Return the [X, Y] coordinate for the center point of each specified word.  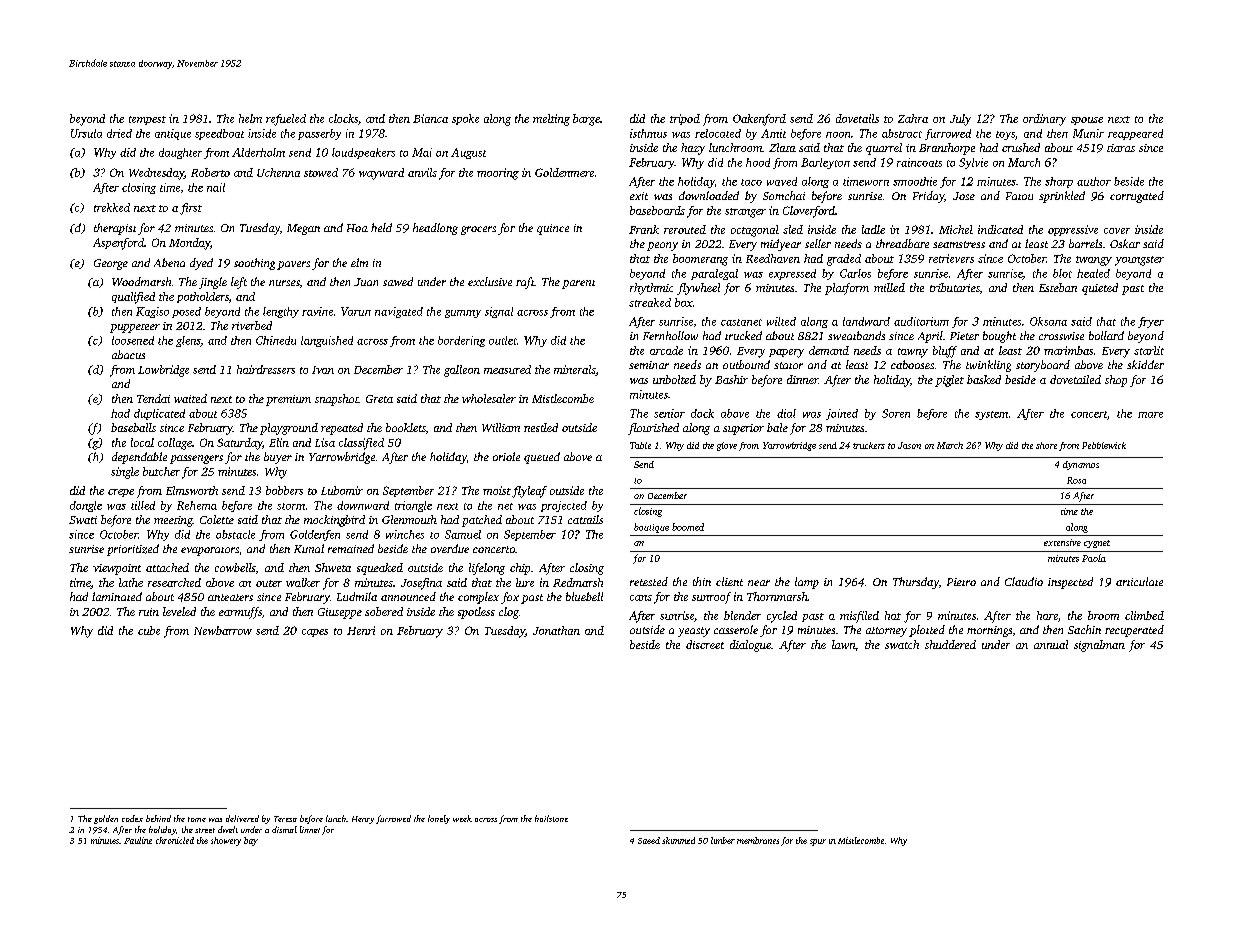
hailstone [551, 818]
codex [132, 818]
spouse [1087, 121]
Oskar [1125, 243]
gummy [463, 314]
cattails [585, 519]
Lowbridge [163, 371]
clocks [343, 118]
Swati [83, 520]
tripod [685, 119]
